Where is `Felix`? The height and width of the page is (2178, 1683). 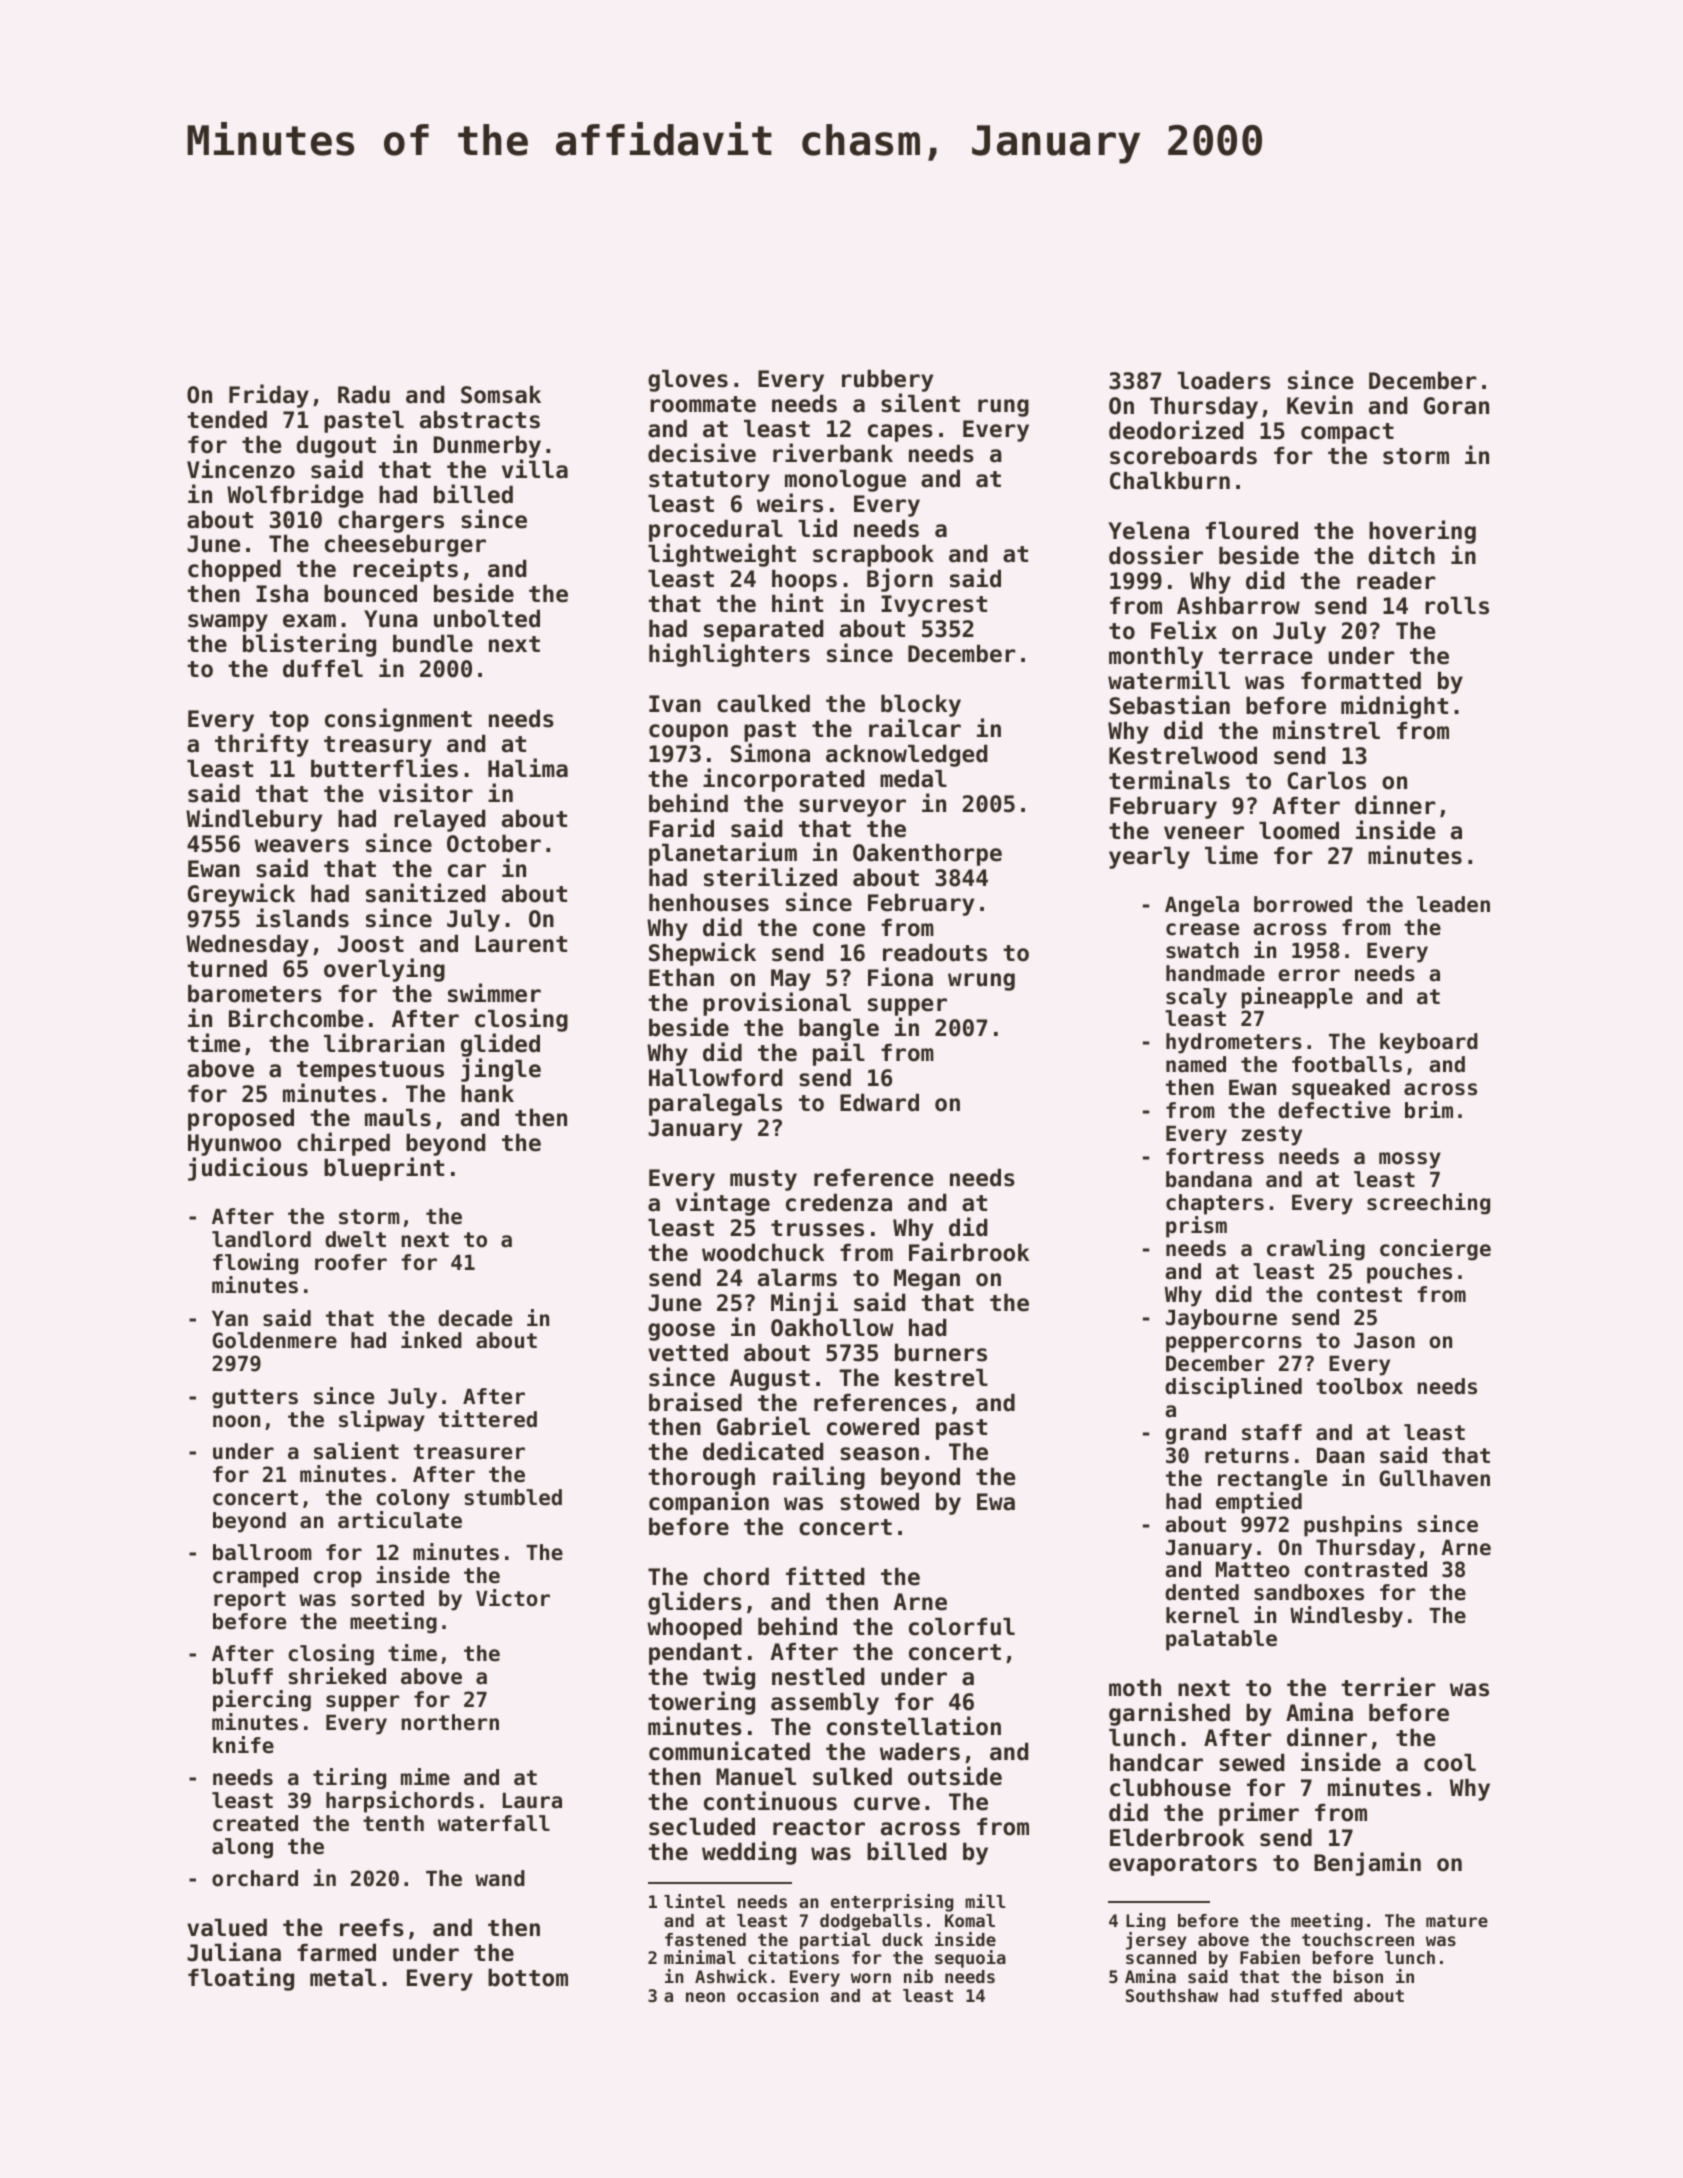 Felix is located at coordinates (1184, 630).
